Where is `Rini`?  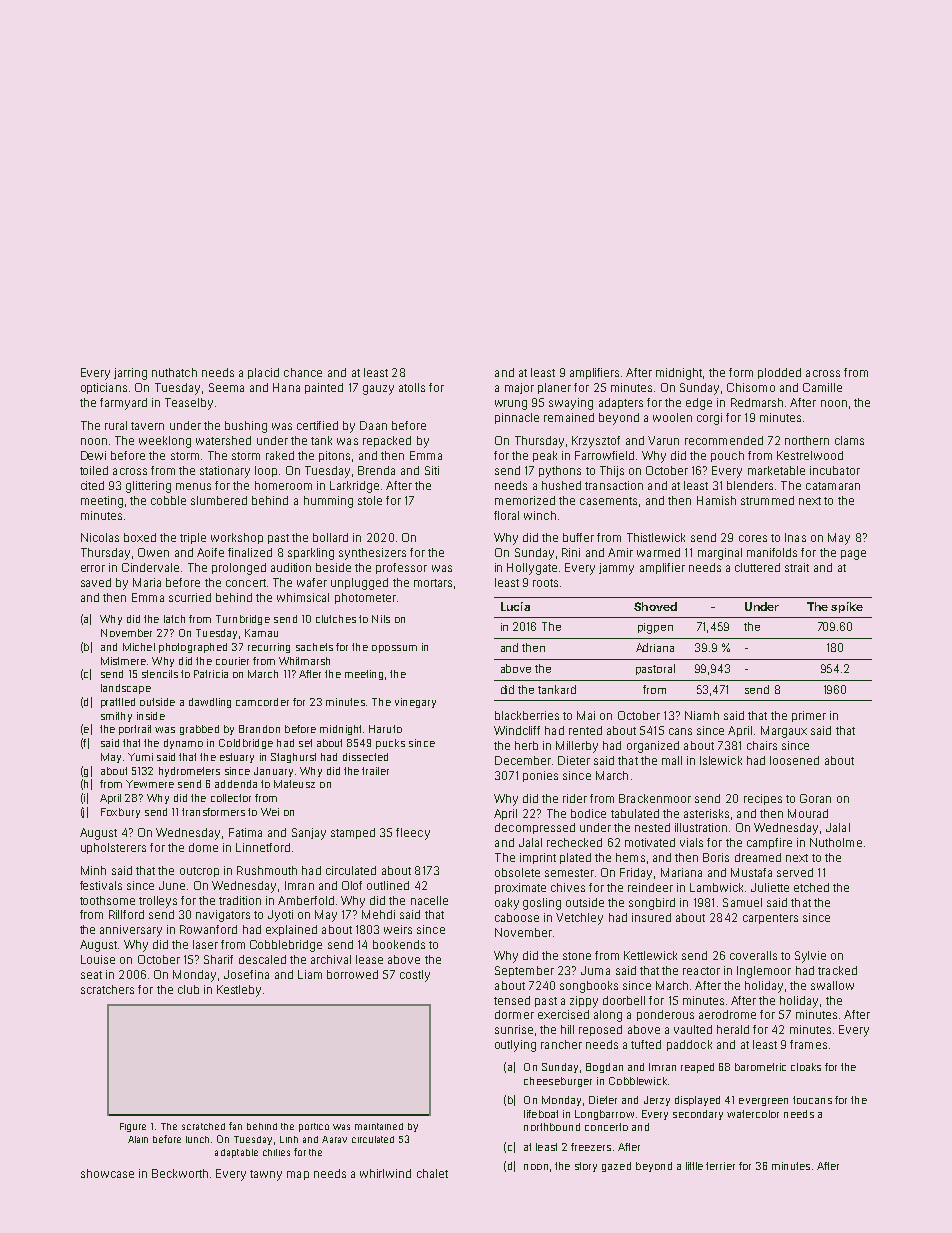
Rini is located at coordinates (571, 552).
